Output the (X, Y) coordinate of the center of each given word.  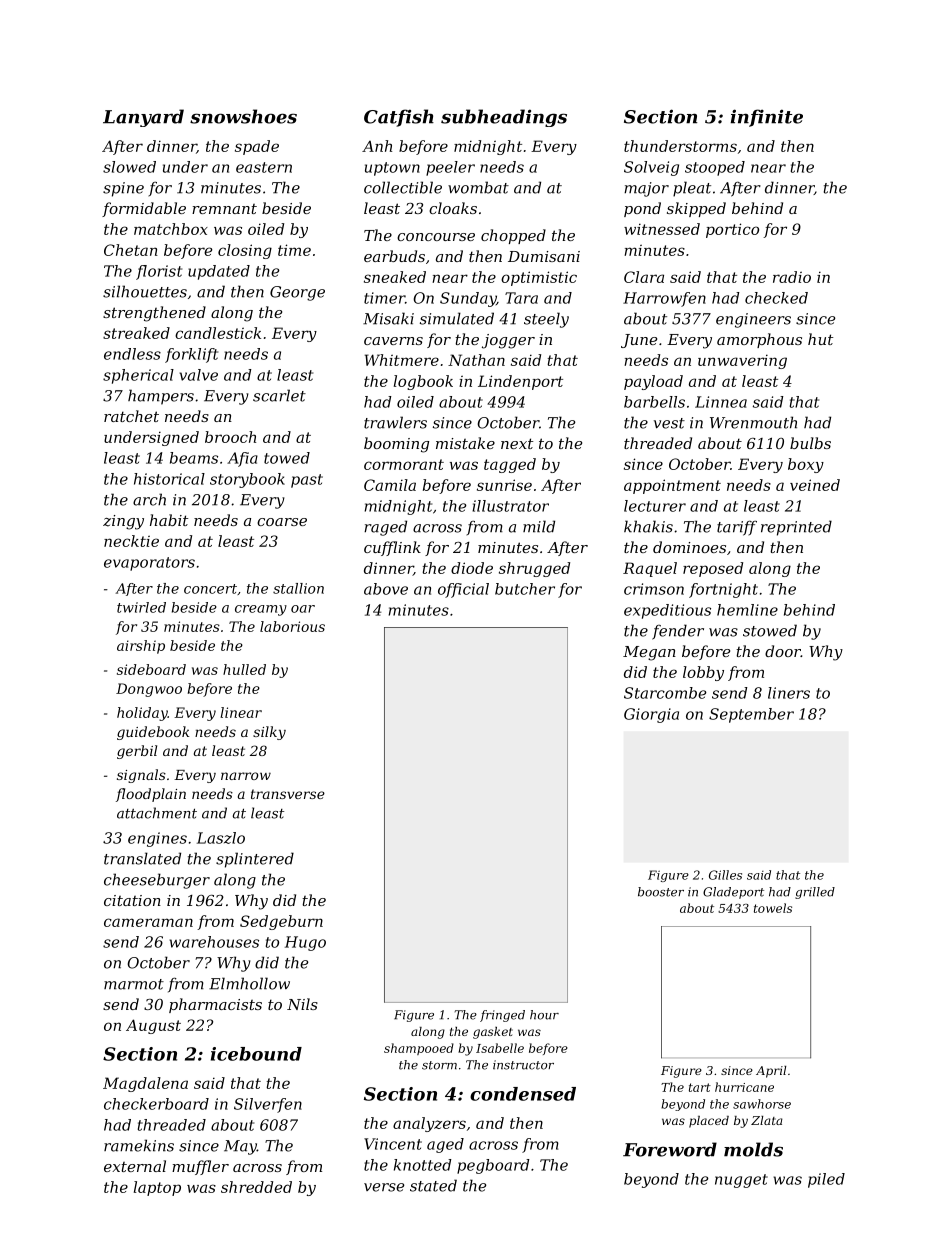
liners (789, 693)
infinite (767, 118)
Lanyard (143, 118)
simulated (457, 318)
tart (700, 1087)
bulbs (810, 443)
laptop (157, 1188)
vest (669, 423)
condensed (523, 1094)
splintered (255, 860)
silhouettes (145, 291)
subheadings (504, 118)
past (307, 481)
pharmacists (215, 1005)
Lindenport (520, 382)
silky (269, 733)
